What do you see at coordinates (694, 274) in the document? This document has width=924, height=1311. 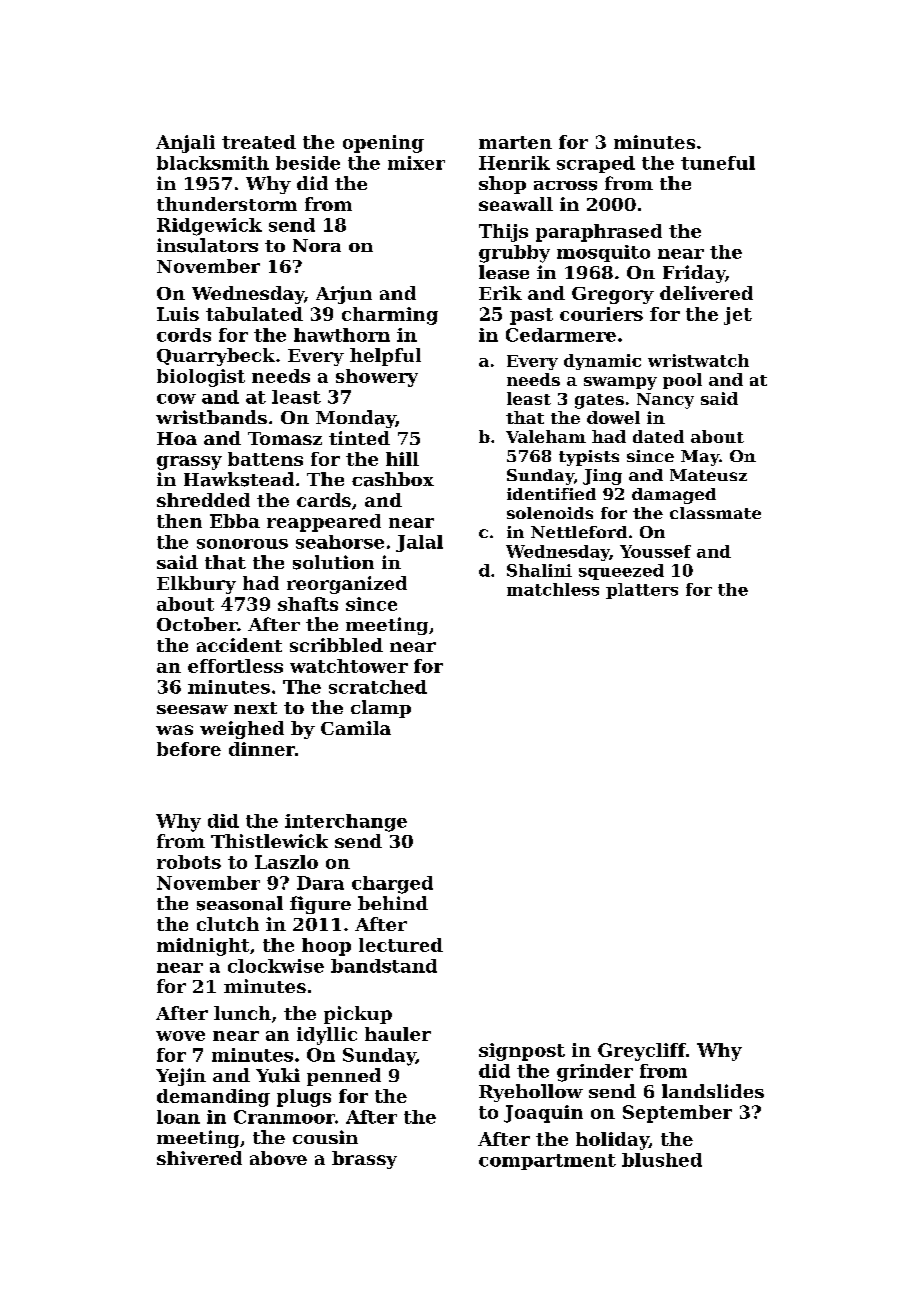 I see `Friday` at bounding box center [694, 274].
